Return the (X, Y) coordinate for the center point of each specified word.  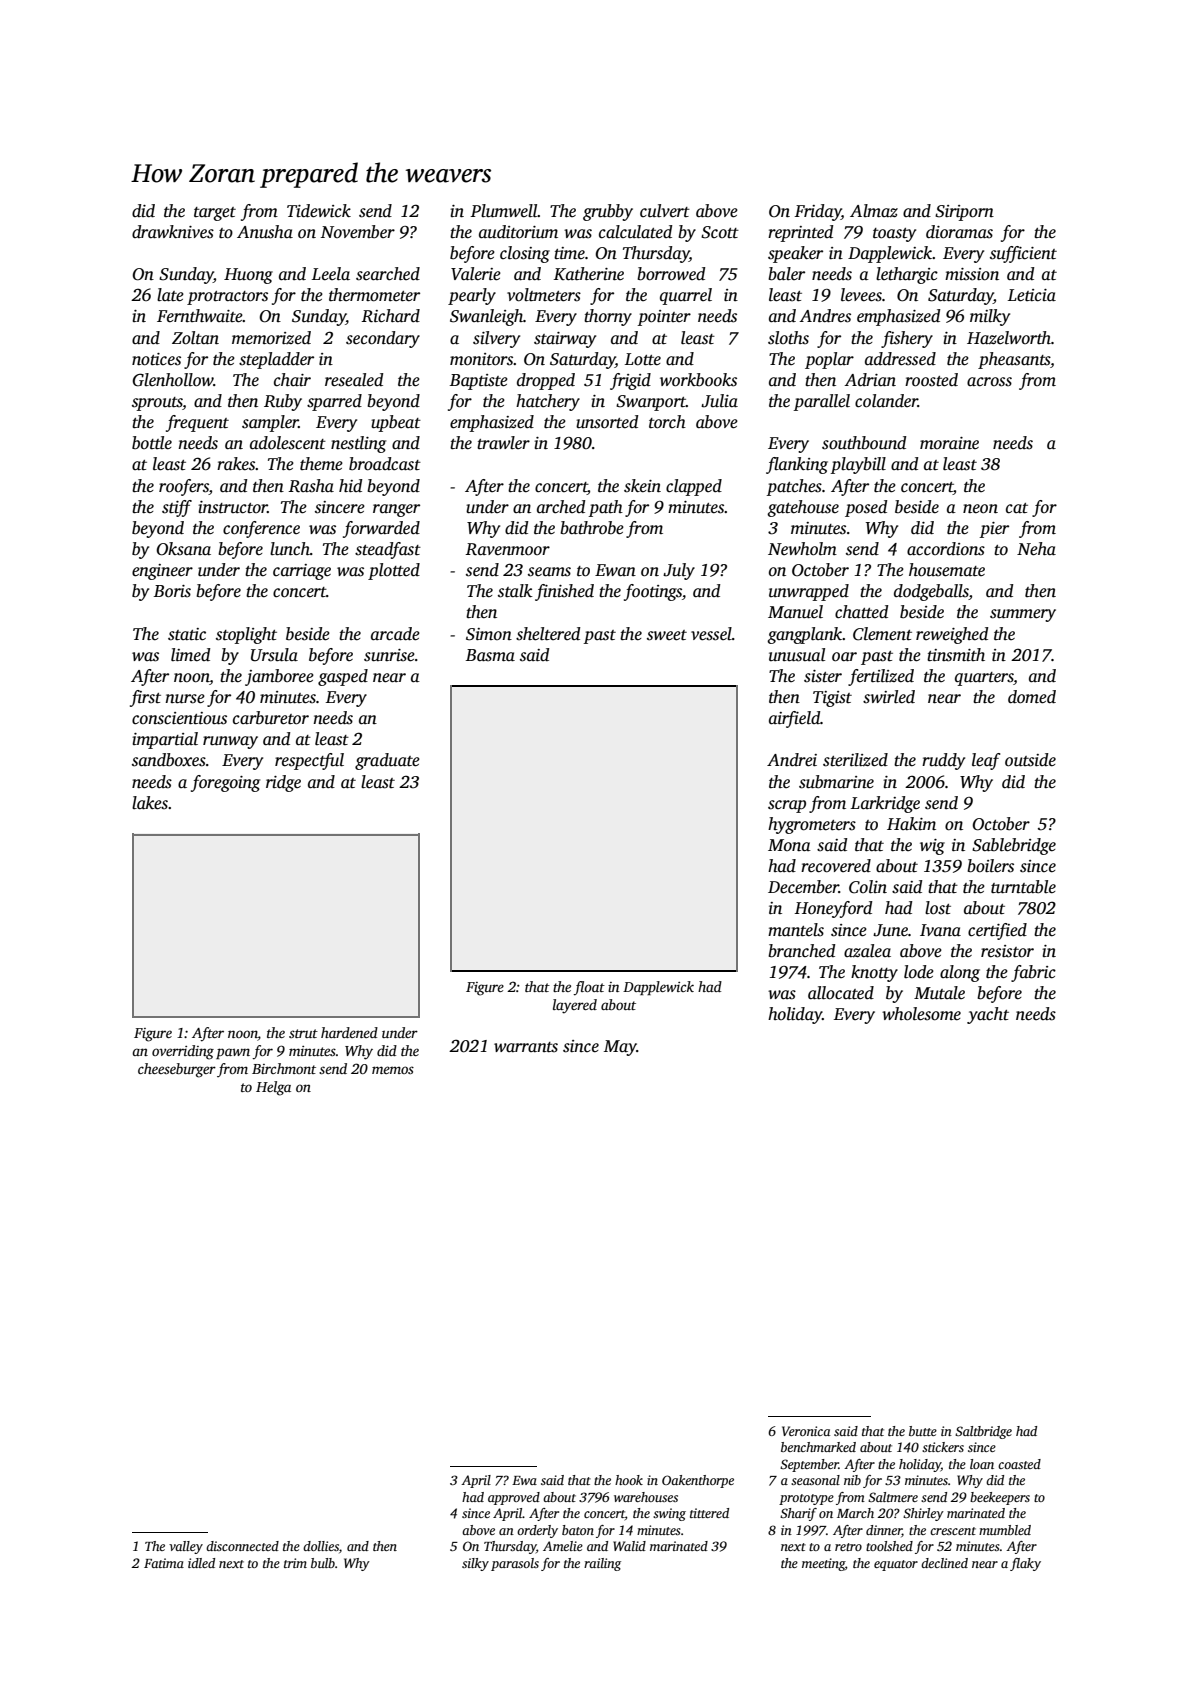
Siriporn (964, 213)
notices (156, 359)
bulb (323, 1563)
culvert (665, 211)
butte (923, 1431)
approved (514, 1498)
